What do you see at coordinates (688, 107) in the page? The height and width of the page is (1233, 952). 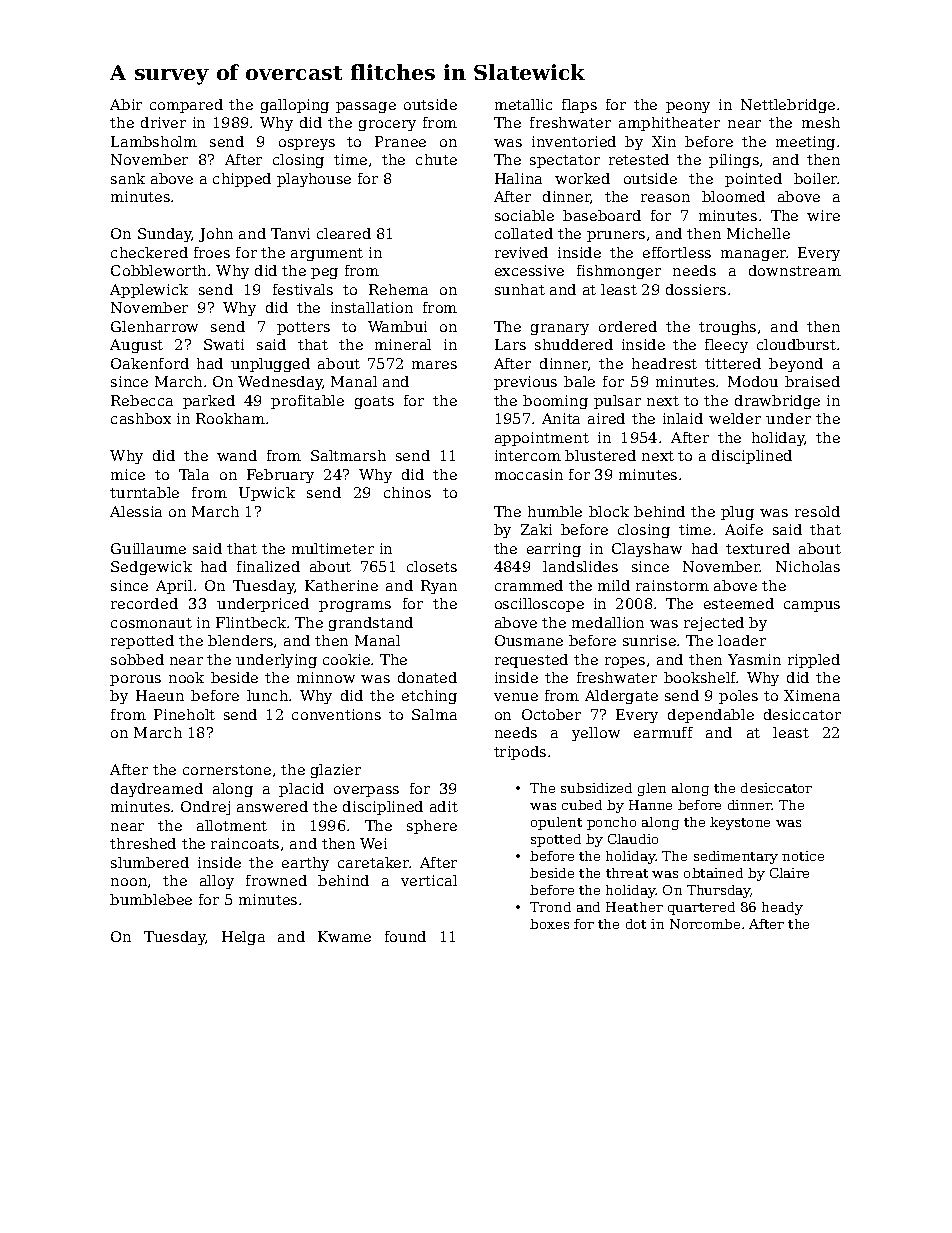 I see `peony` at bounding box center [688, 107].
